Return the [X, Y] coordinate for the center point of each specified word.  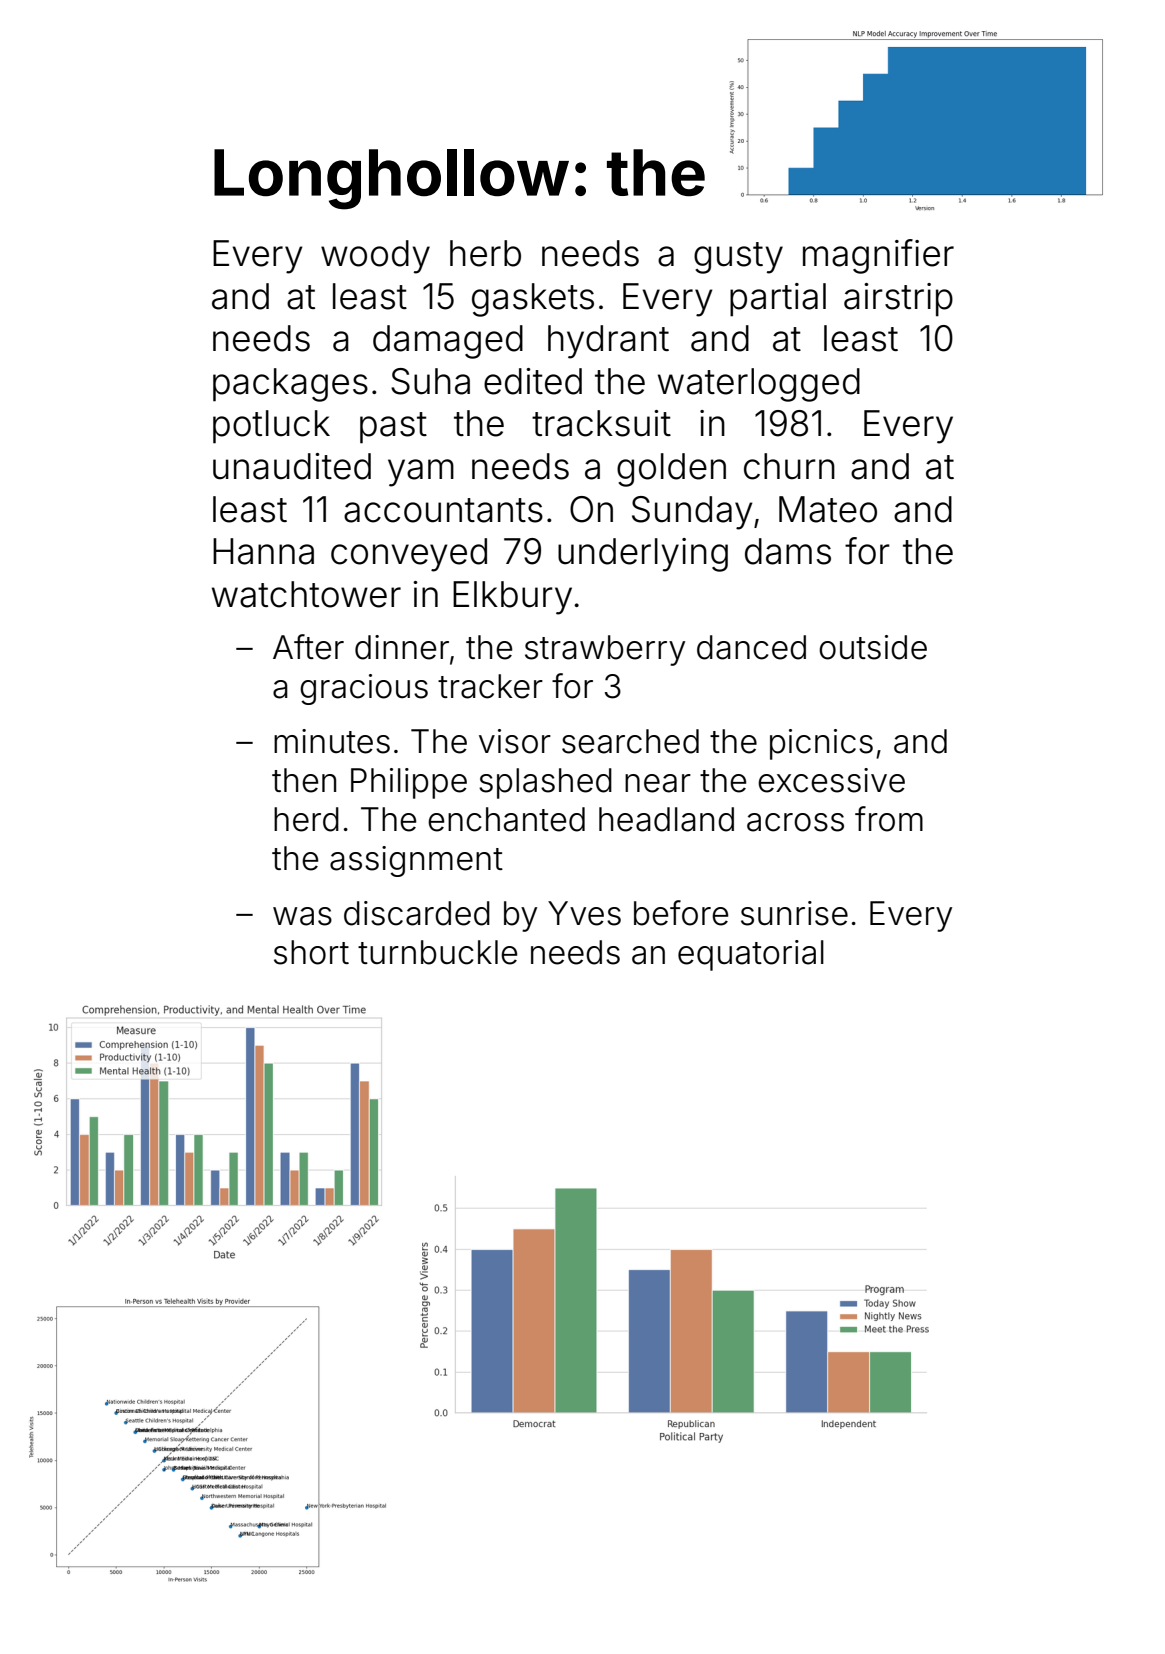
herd [306, 819]
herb [485, 253]
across [795, 822]
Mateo [828, 509]
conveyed [409, 555]
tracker [490, 686]
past [393, 428]
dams [788, 551]
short [311, 952]
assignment [416, 861]
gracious [364, 689]
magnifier [878, 256]
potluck [271, 427]
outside [873, 647]
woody [375, 257]
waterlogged [759, 385]
